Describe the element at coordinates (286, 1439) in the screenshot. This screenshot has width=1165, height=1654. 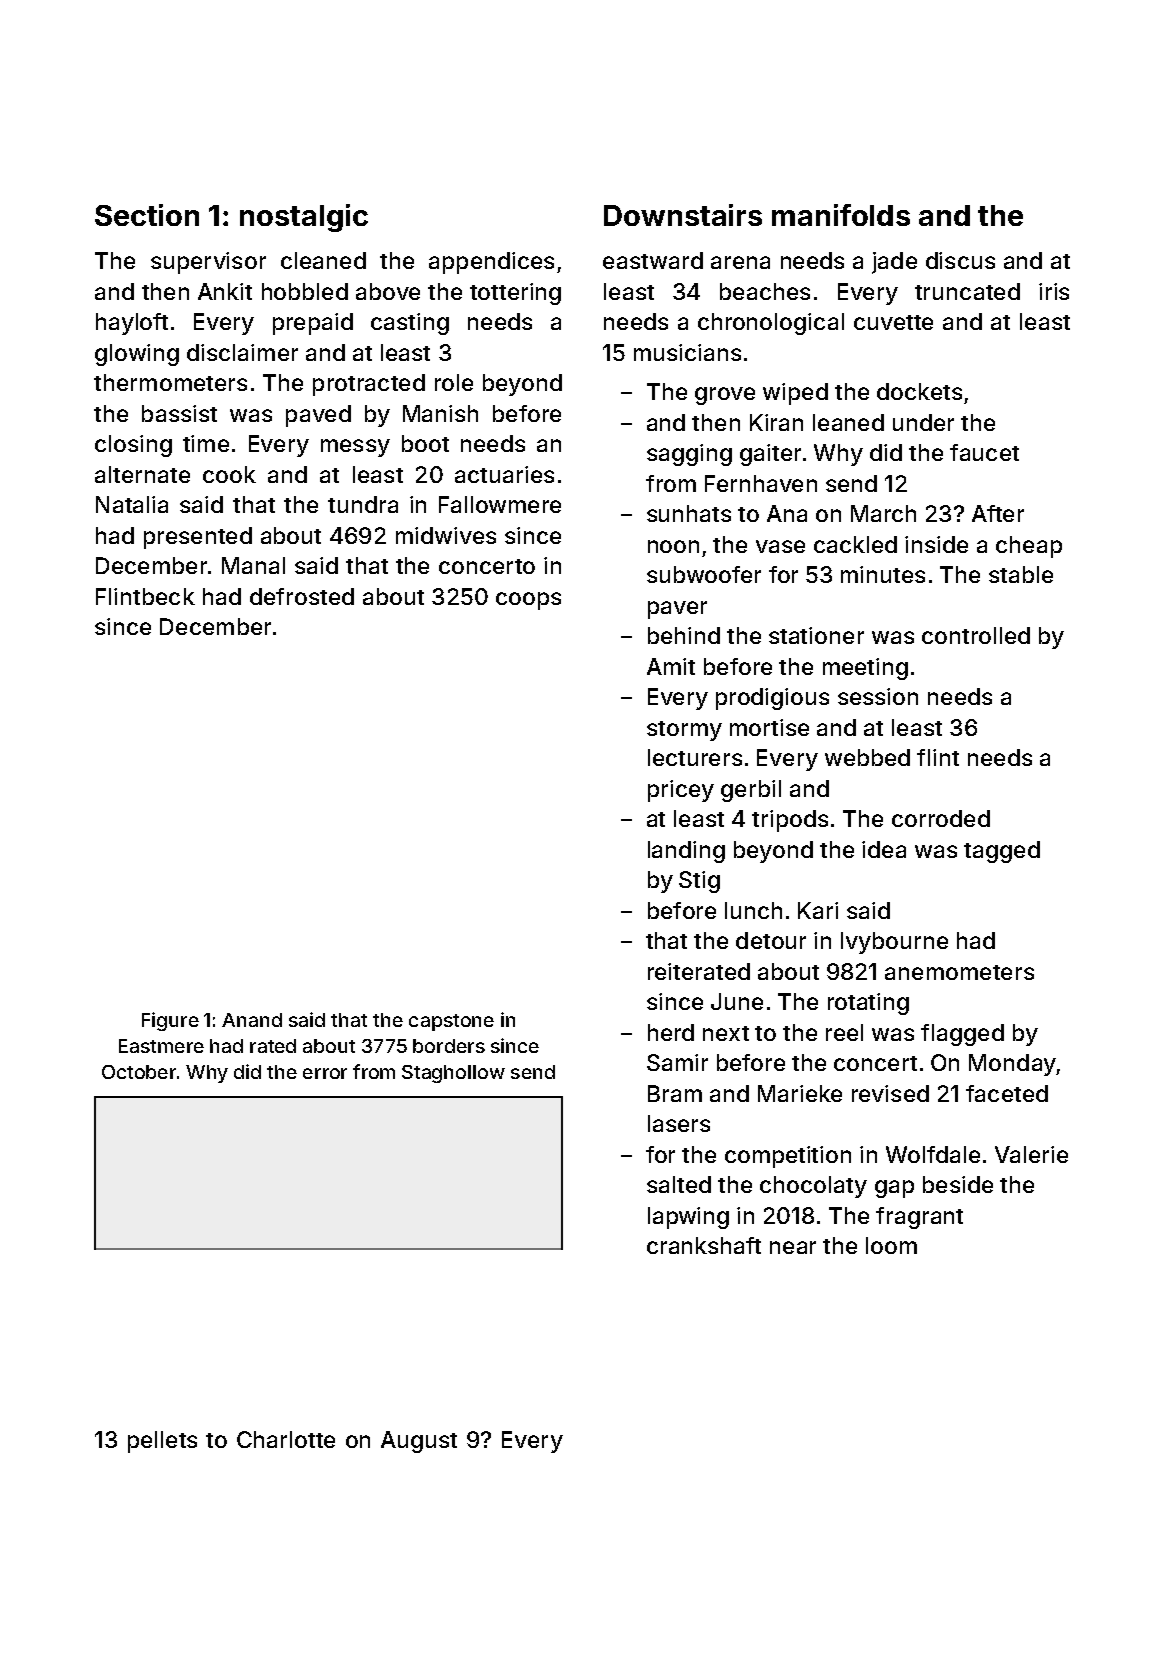
I see `Charlotte` at that location.
